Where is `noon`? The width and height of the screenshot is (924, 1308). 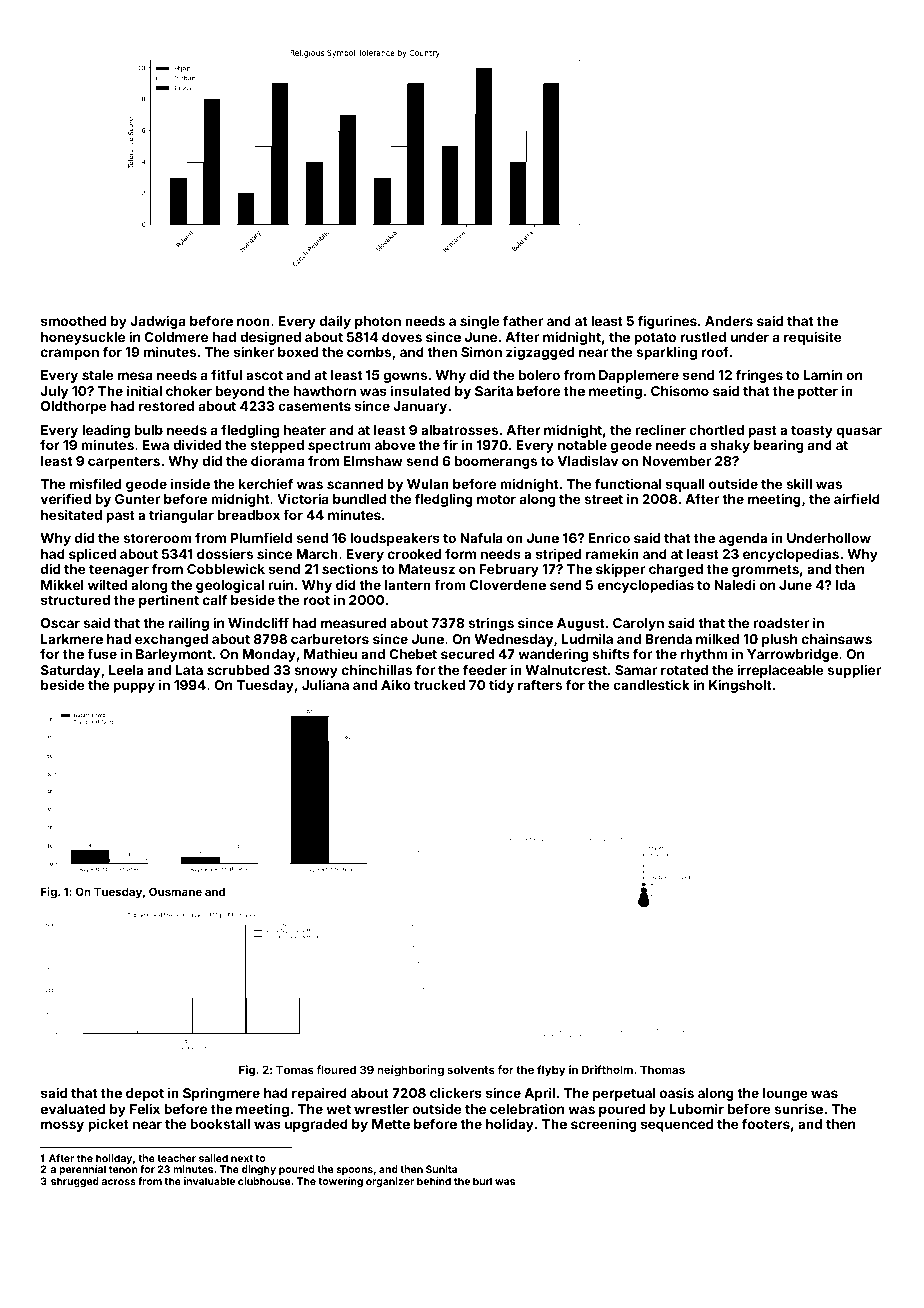 noon is located at coordinates (253, 322).
